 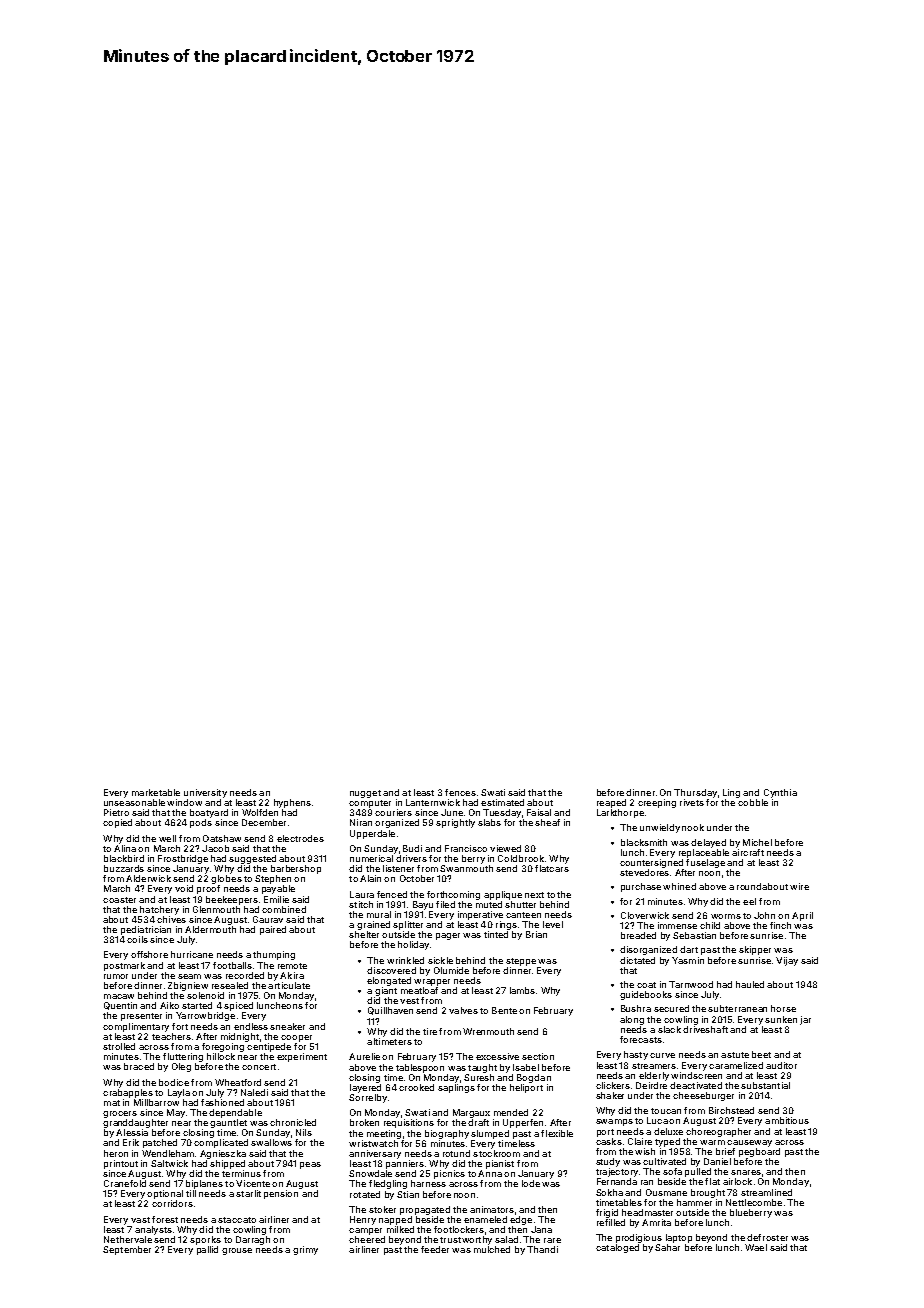 I want to click on Upperfen, so click(x=523, y=1123).
